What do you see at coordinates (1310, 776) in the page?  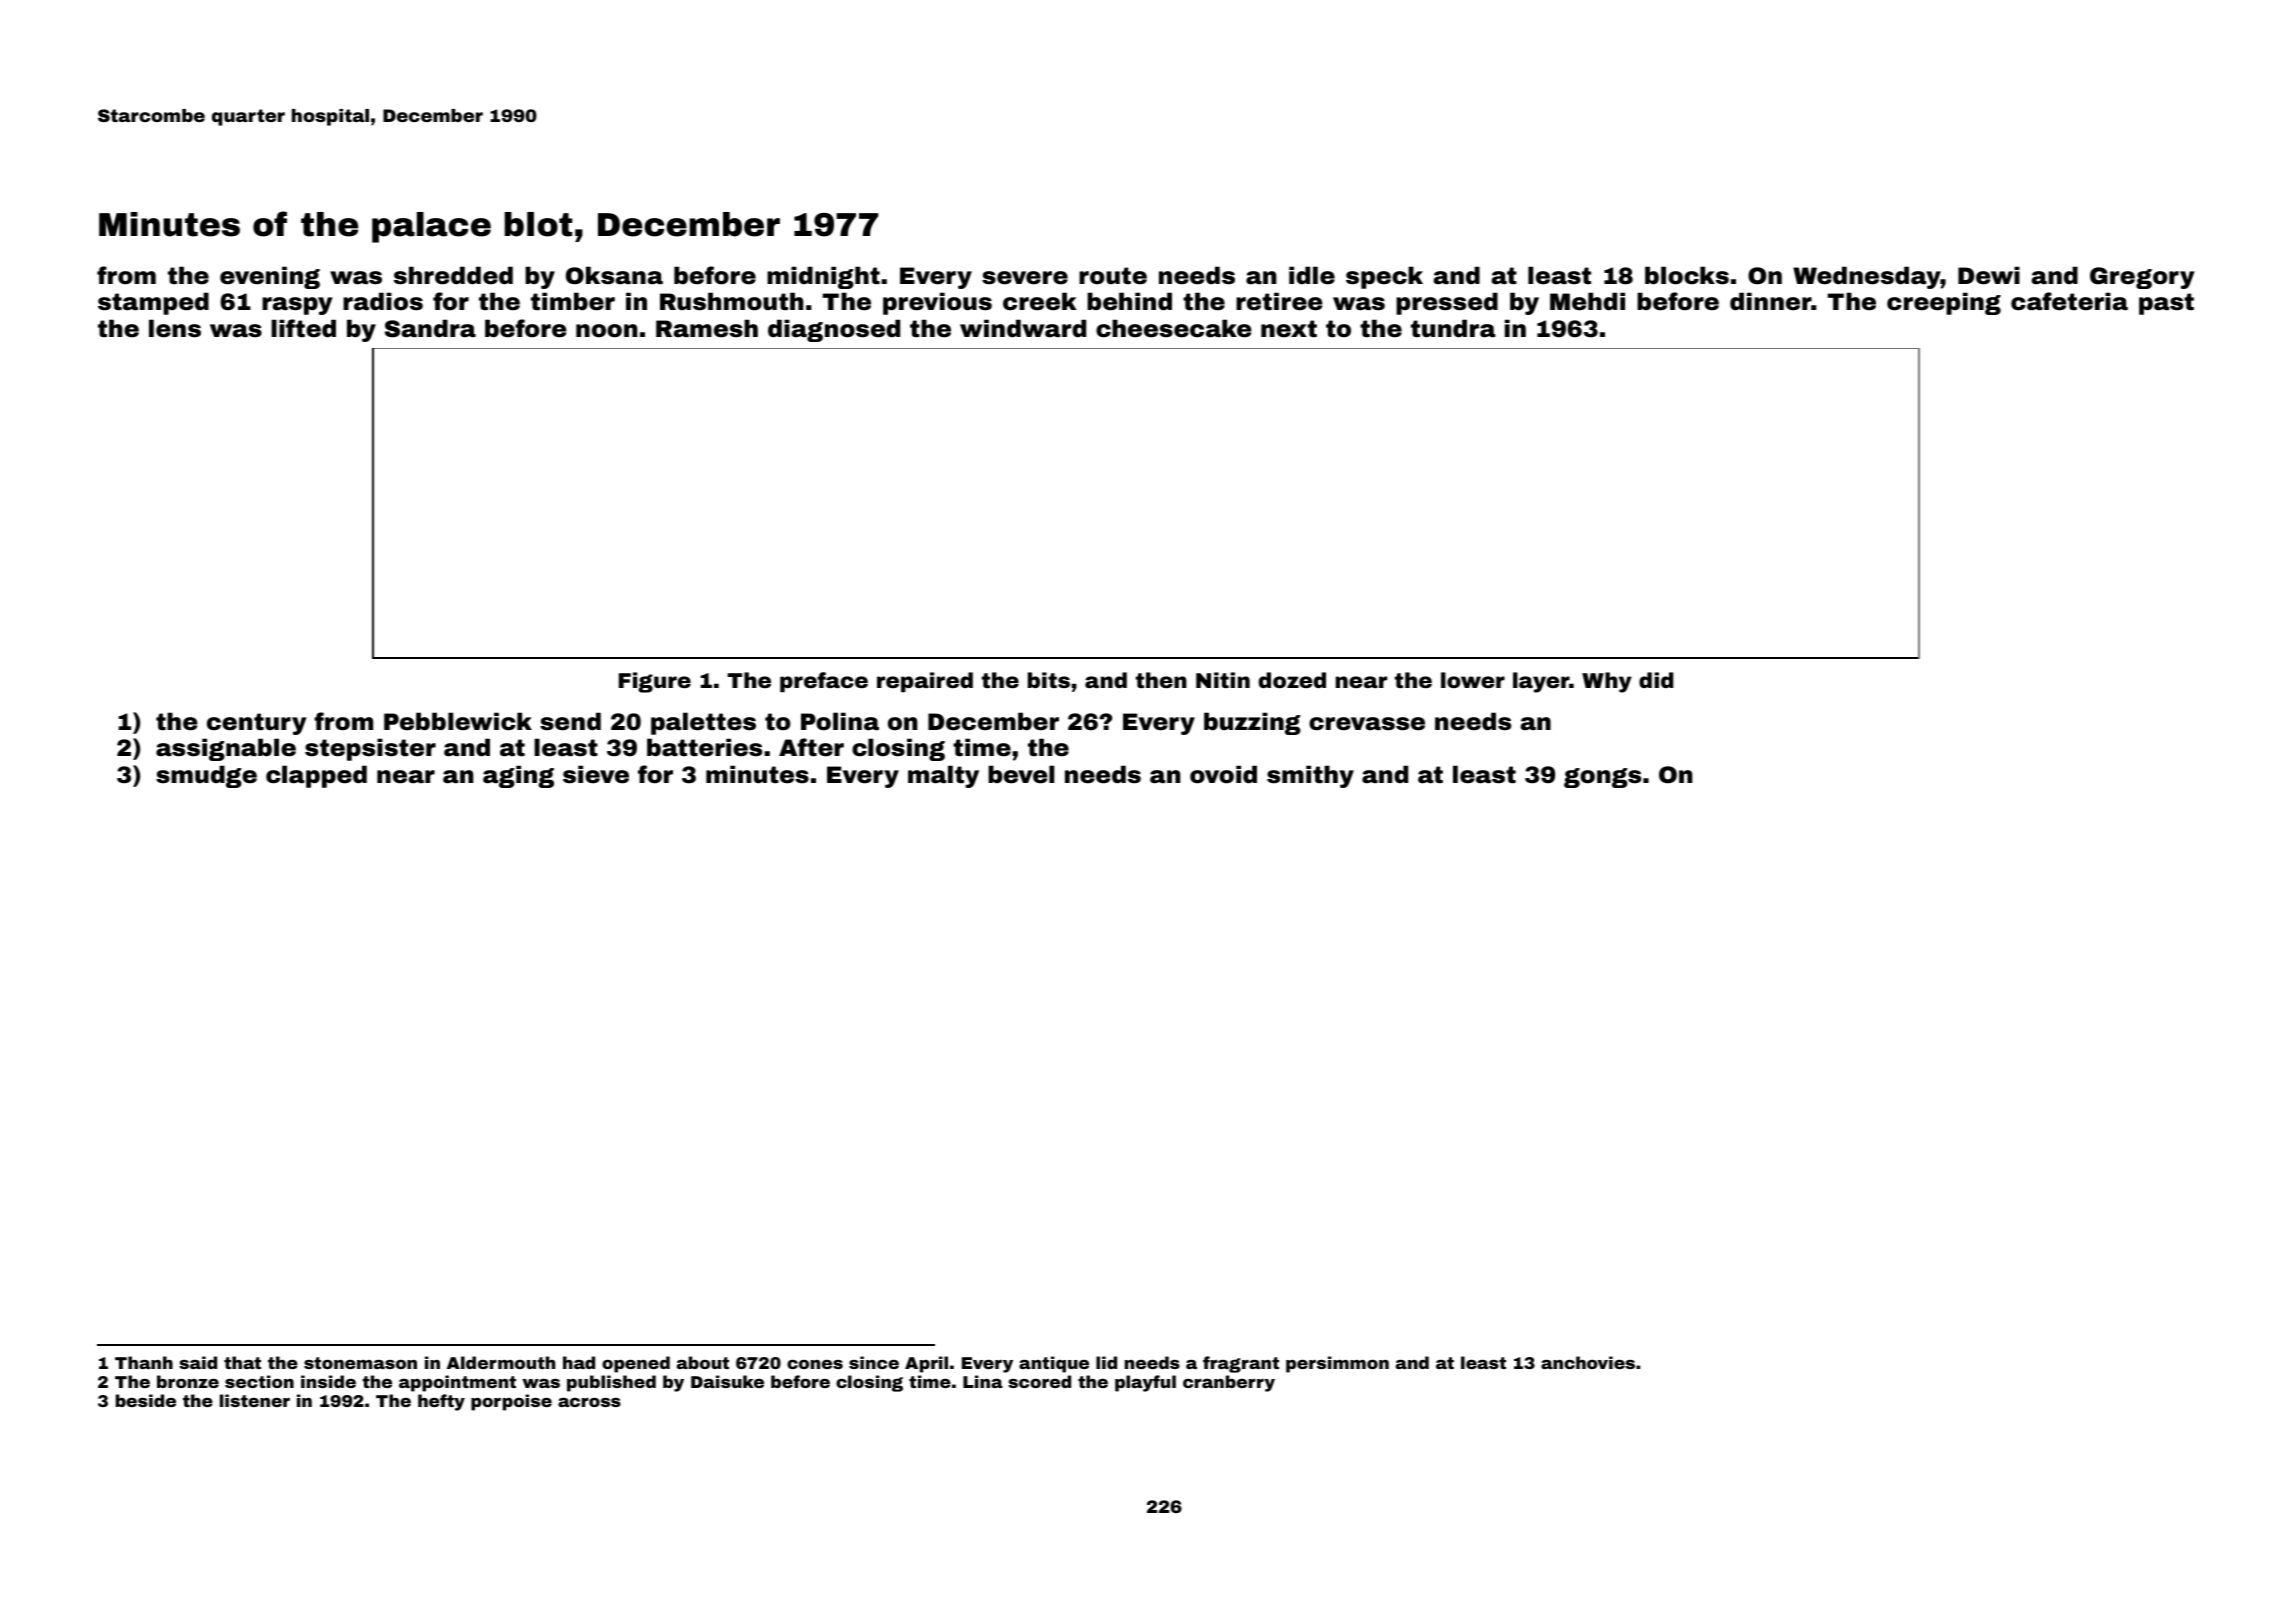 I see `smithy` at bounding box center [1310, 776].
